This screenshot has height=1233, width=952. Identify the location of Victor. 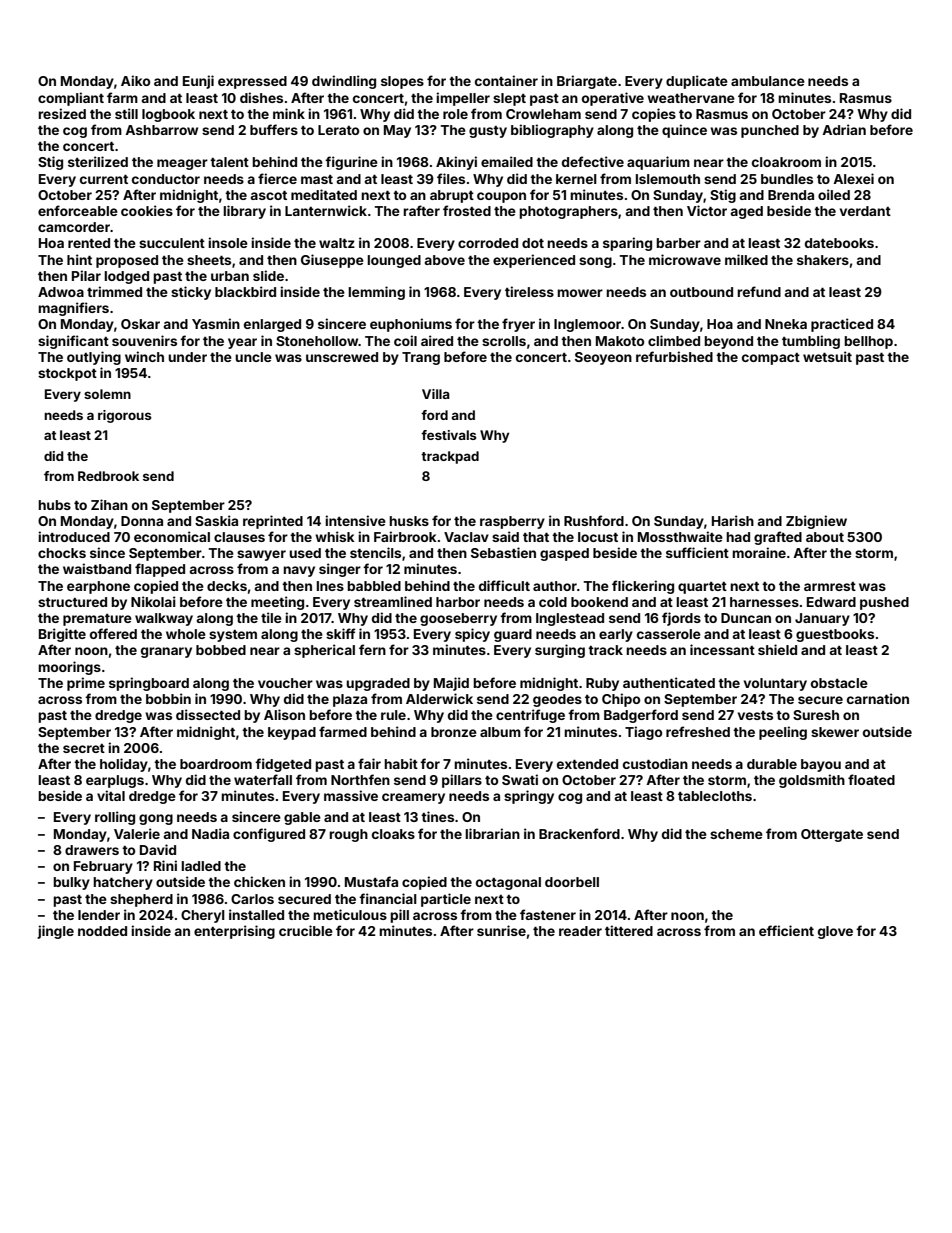
(707, 210).
